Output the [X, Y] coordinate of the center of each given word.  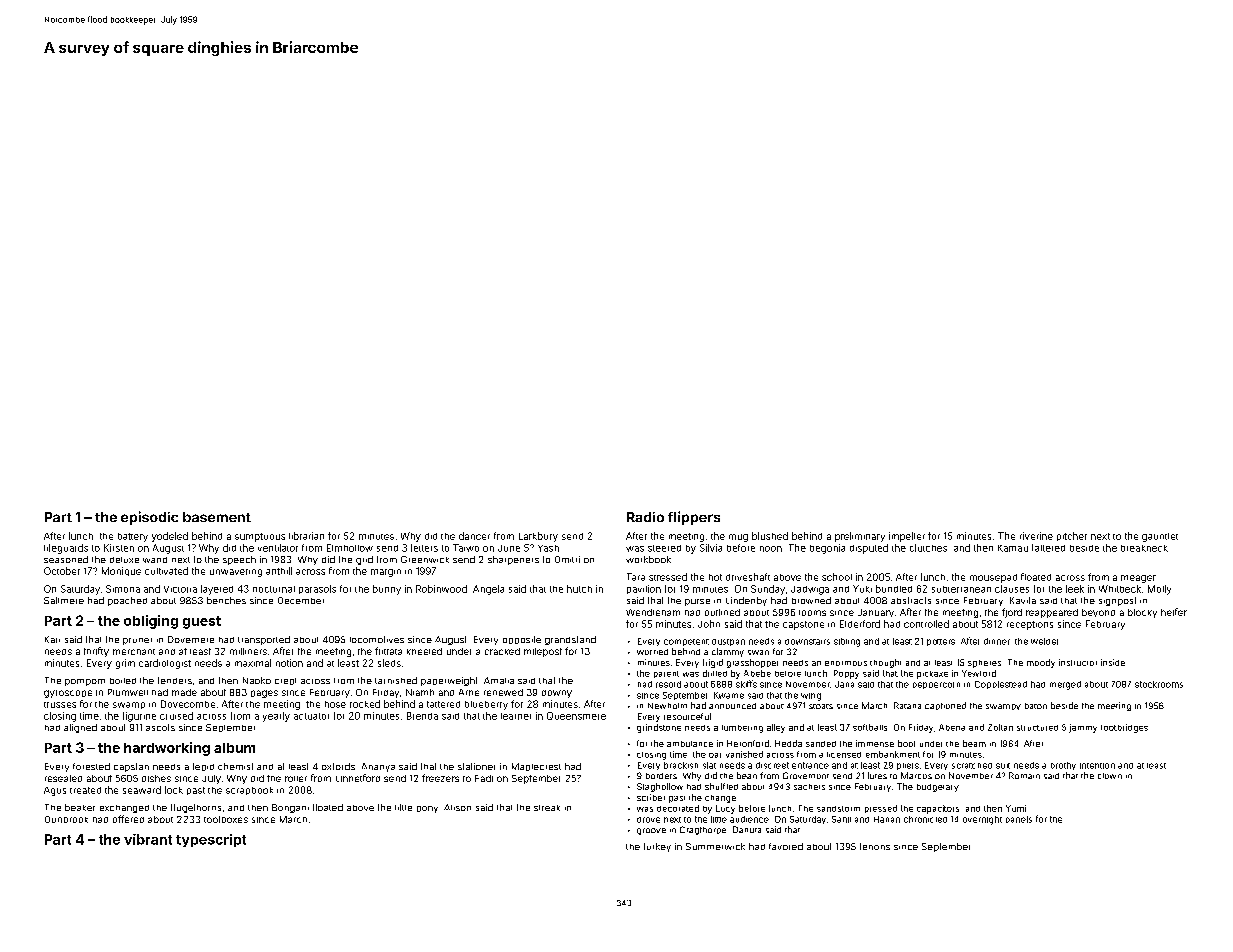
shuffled [721, 786]
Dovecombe [188, 704]
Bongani [290, 808]
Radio [645, 517]
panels [1019, 819]
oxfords [338, 766]
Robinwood [441, 589]
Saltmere [64, 600]
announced [732, 706]
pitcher [1072, 536]
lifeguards [66, 549]
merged [1065, 685]
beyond [1098, 613]
